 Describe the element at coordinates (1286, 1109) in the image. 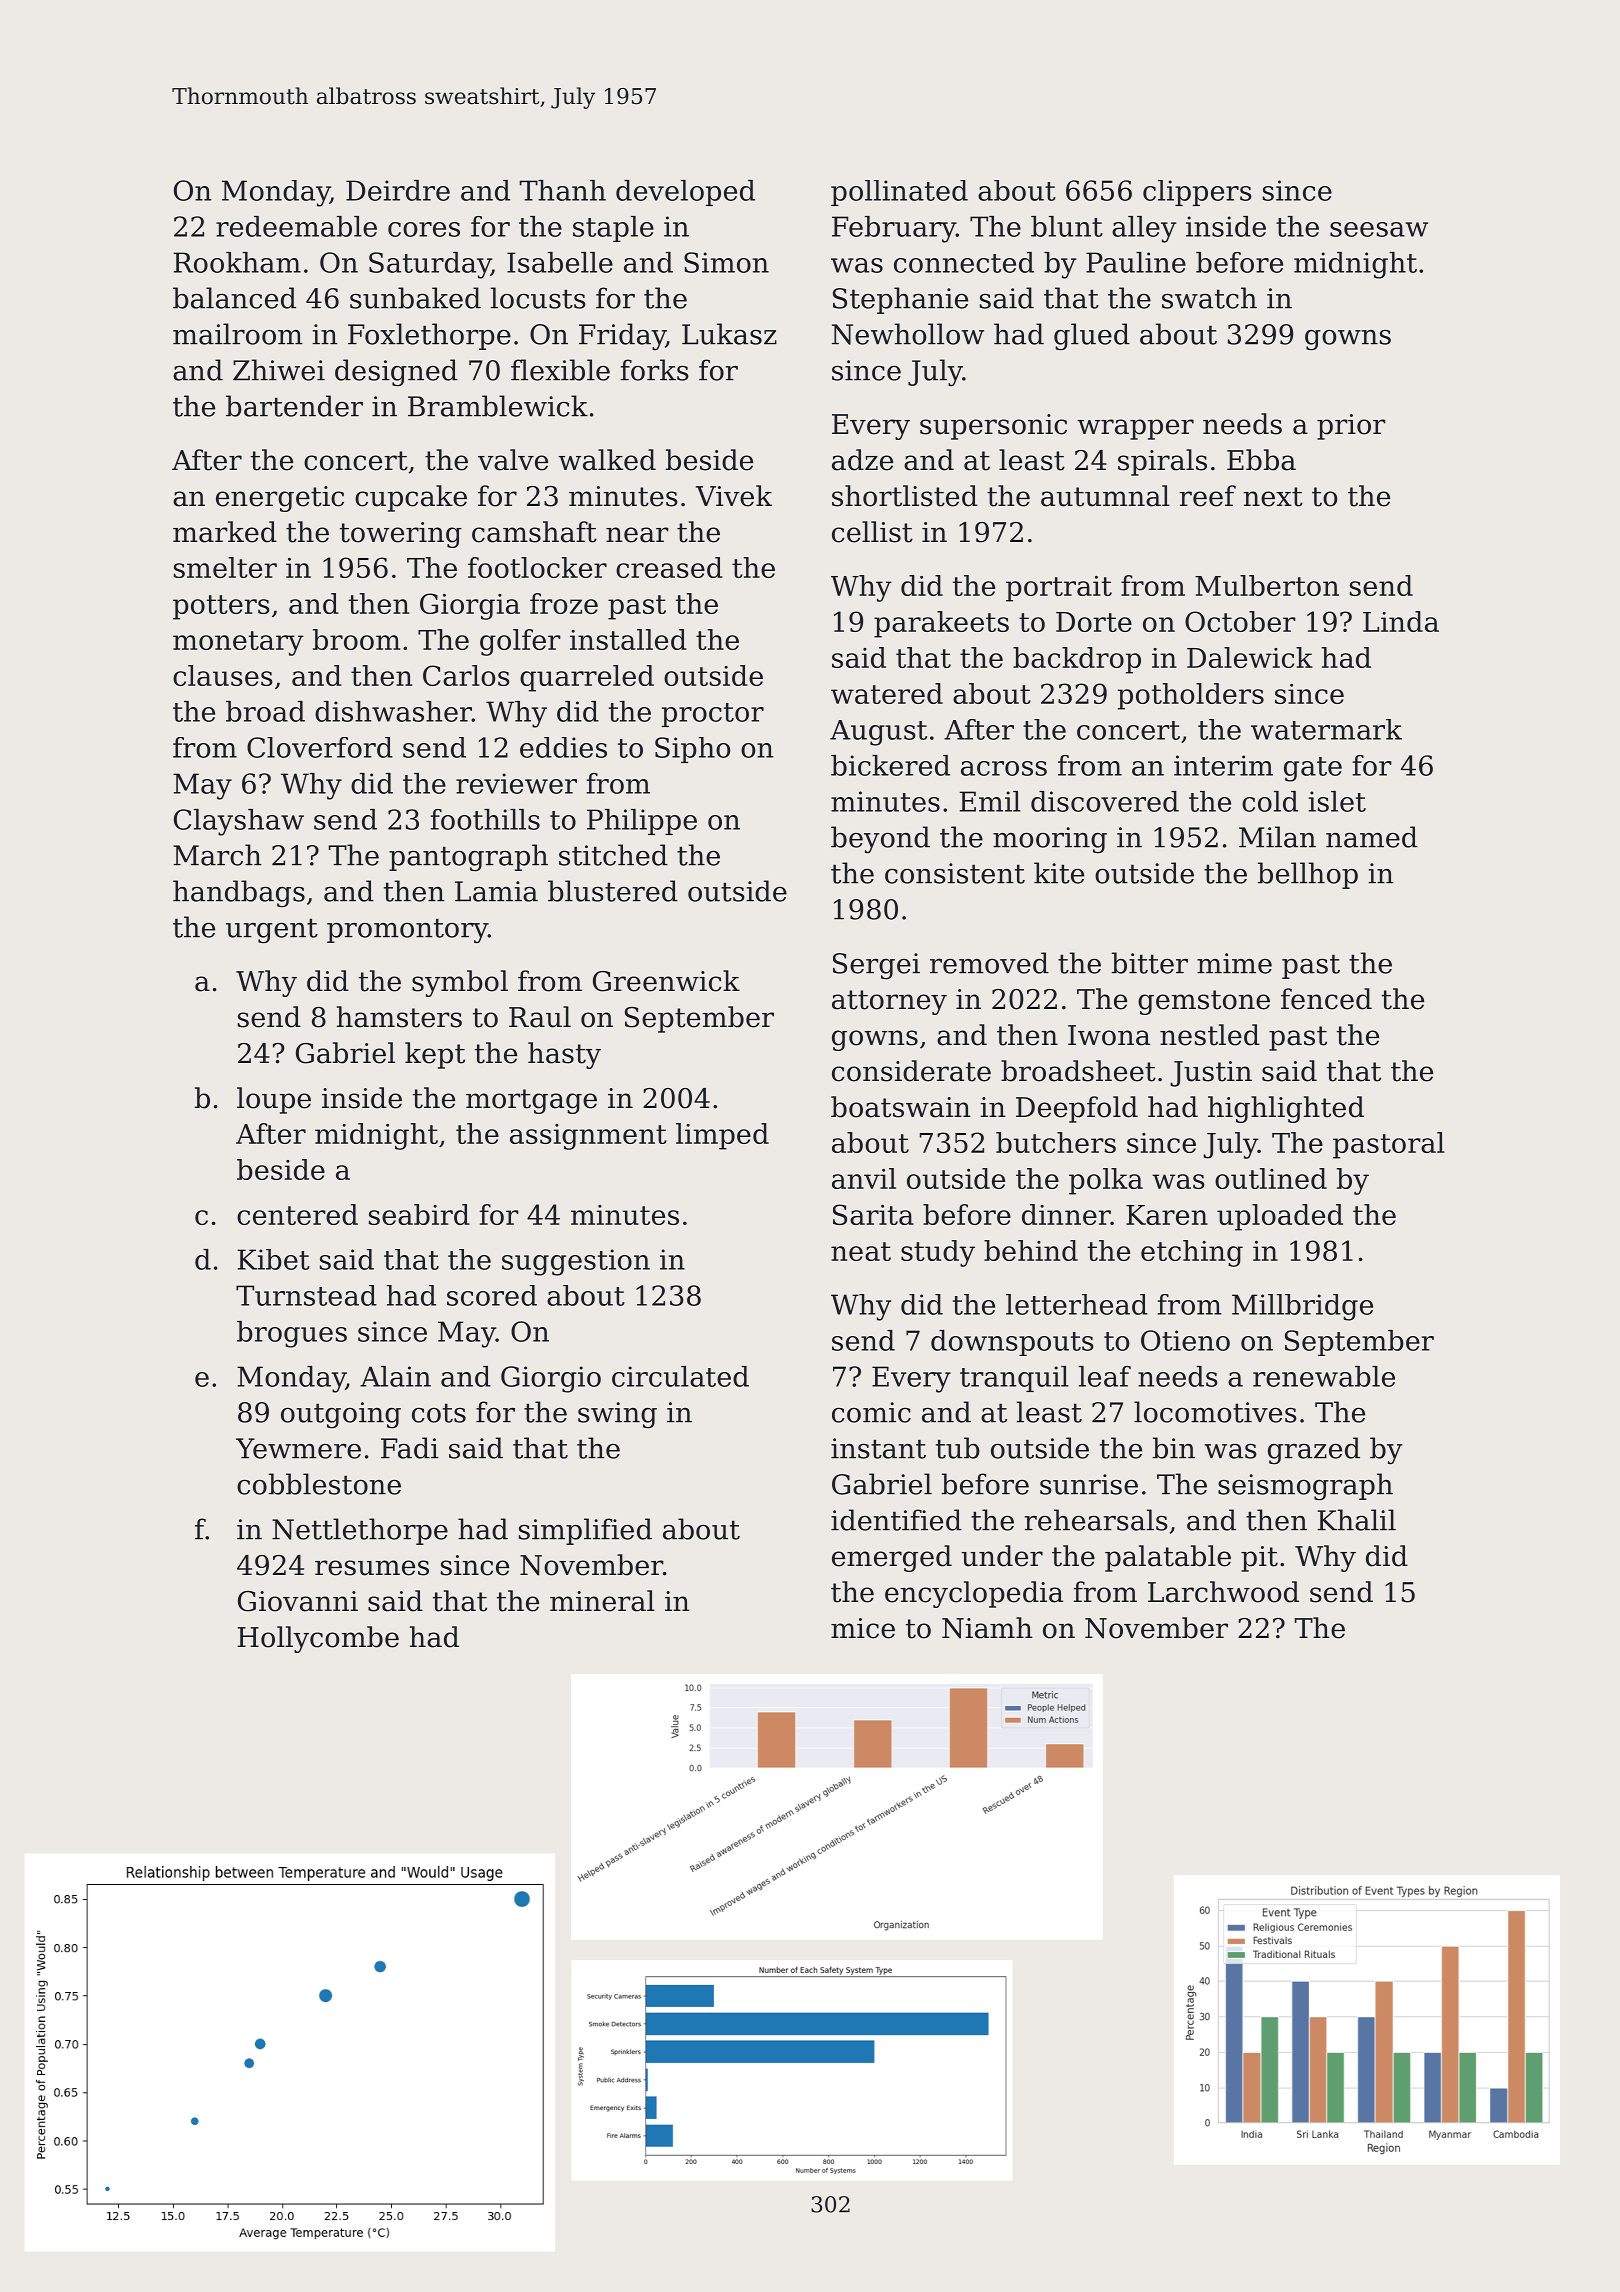

I see `highlighted` at that location.
